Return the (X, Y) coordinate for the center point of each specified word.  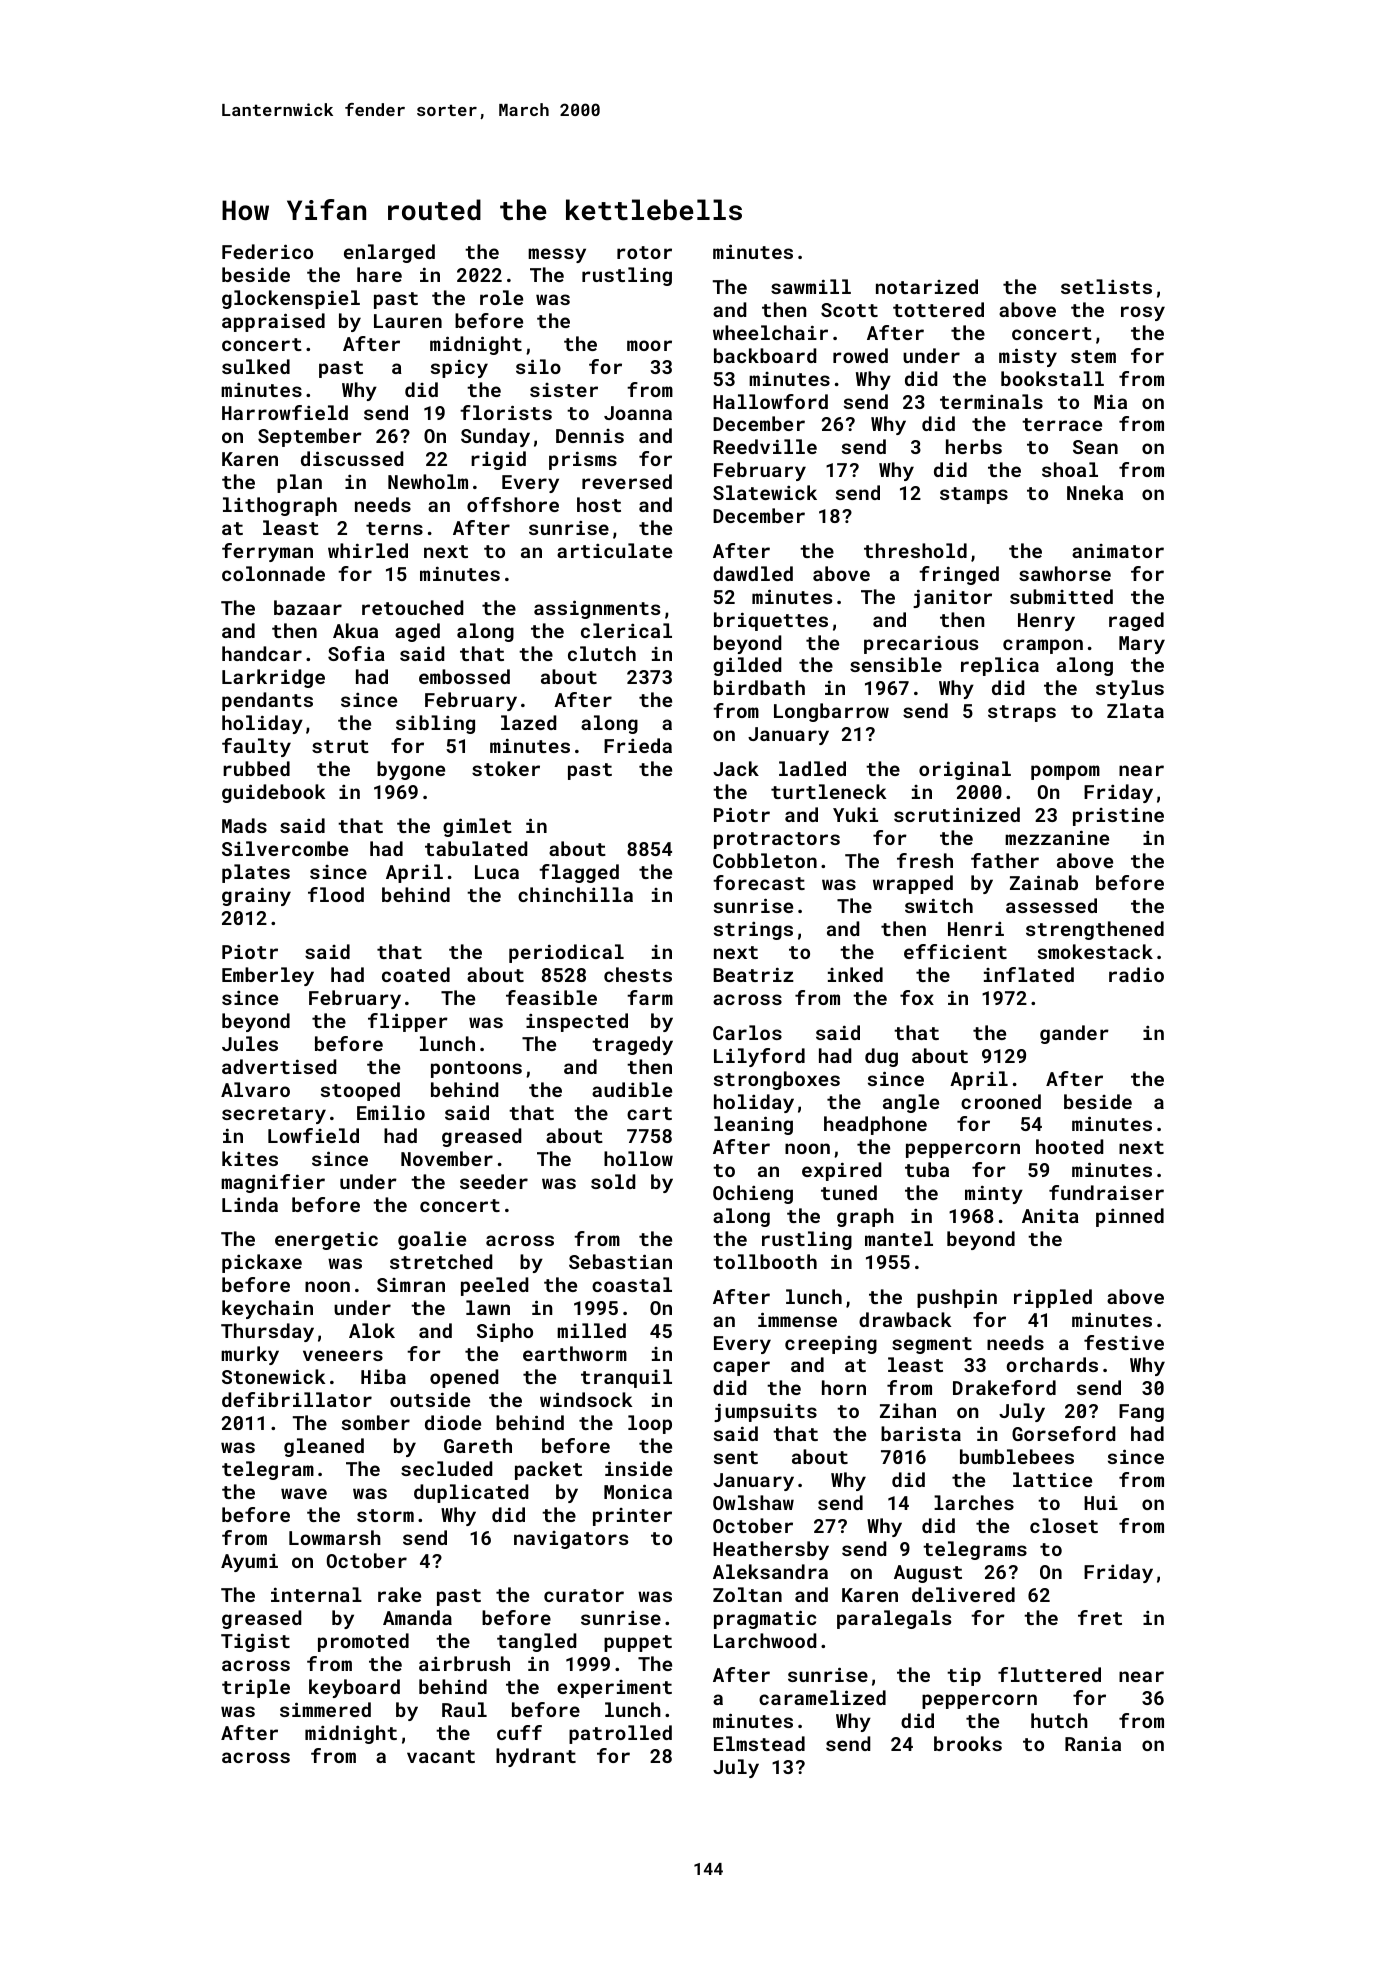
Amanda (417, 1617)
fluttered (1049, 1674)
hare (379, 274)
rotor (644, 252)
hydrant (536, 1757)
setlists (1106, 286)
